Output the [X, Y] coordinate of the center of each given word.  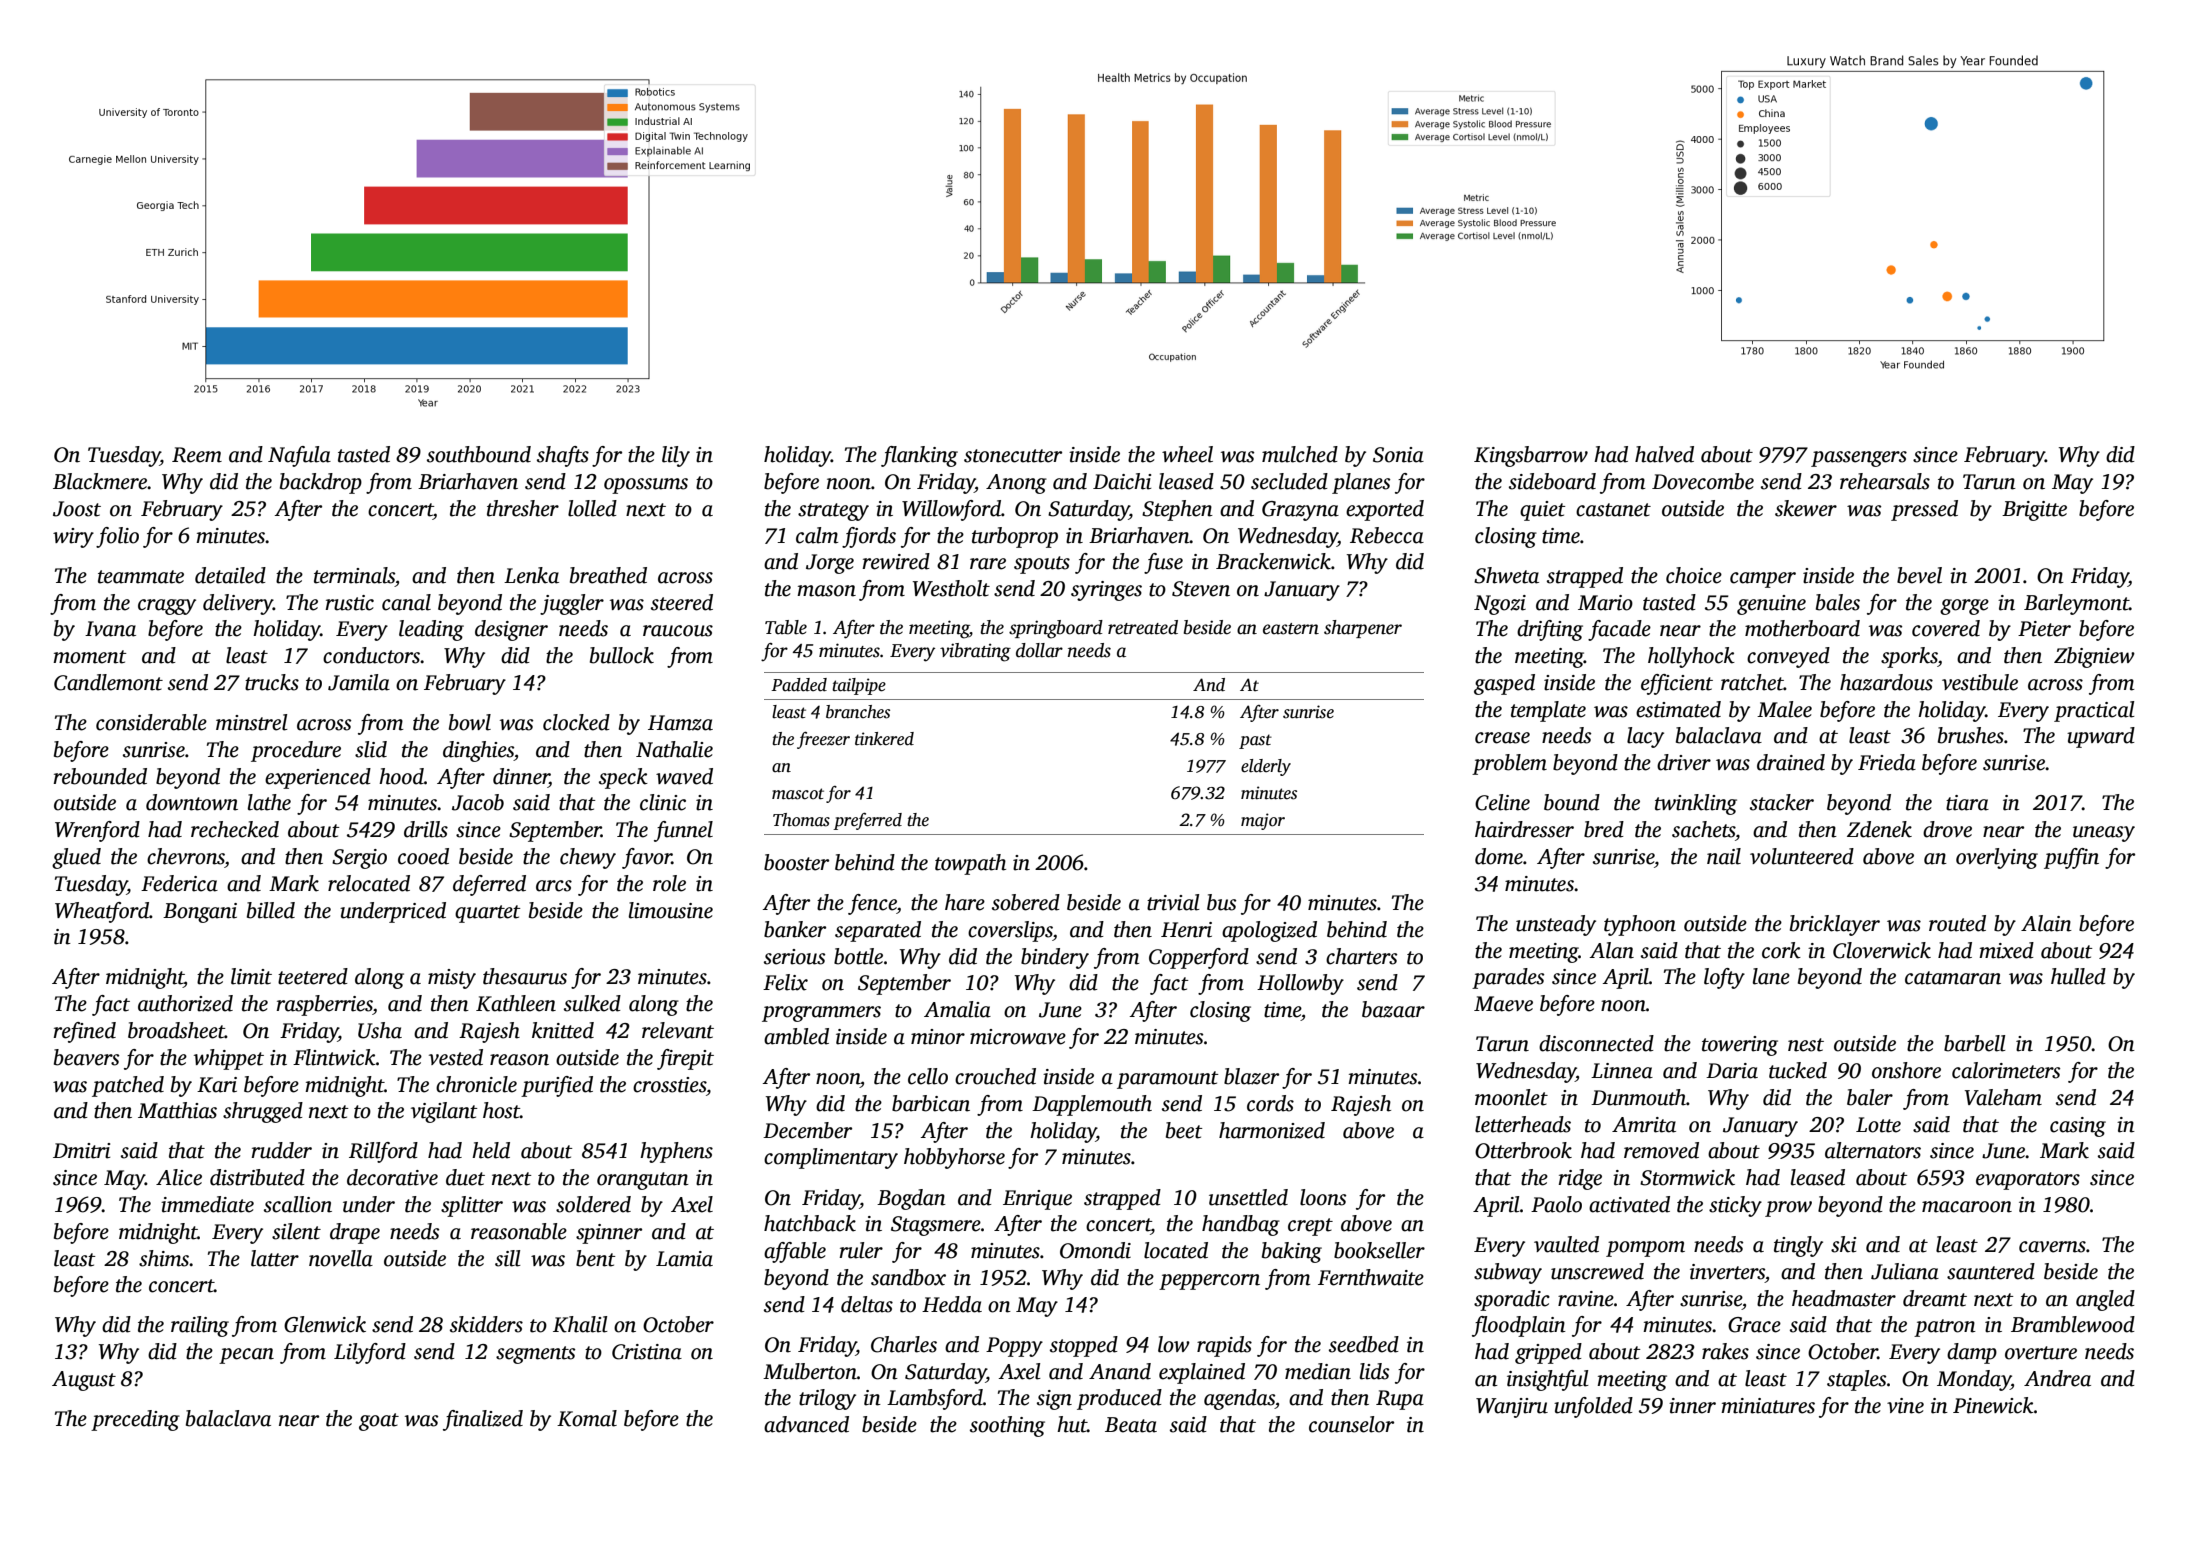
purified [557, 1086]
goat [379, 1422]
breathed [608, 575]
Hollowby [1300, 984]
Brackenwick [1273, 561]
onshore [1906, 1070]
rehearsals [1885, 481]
